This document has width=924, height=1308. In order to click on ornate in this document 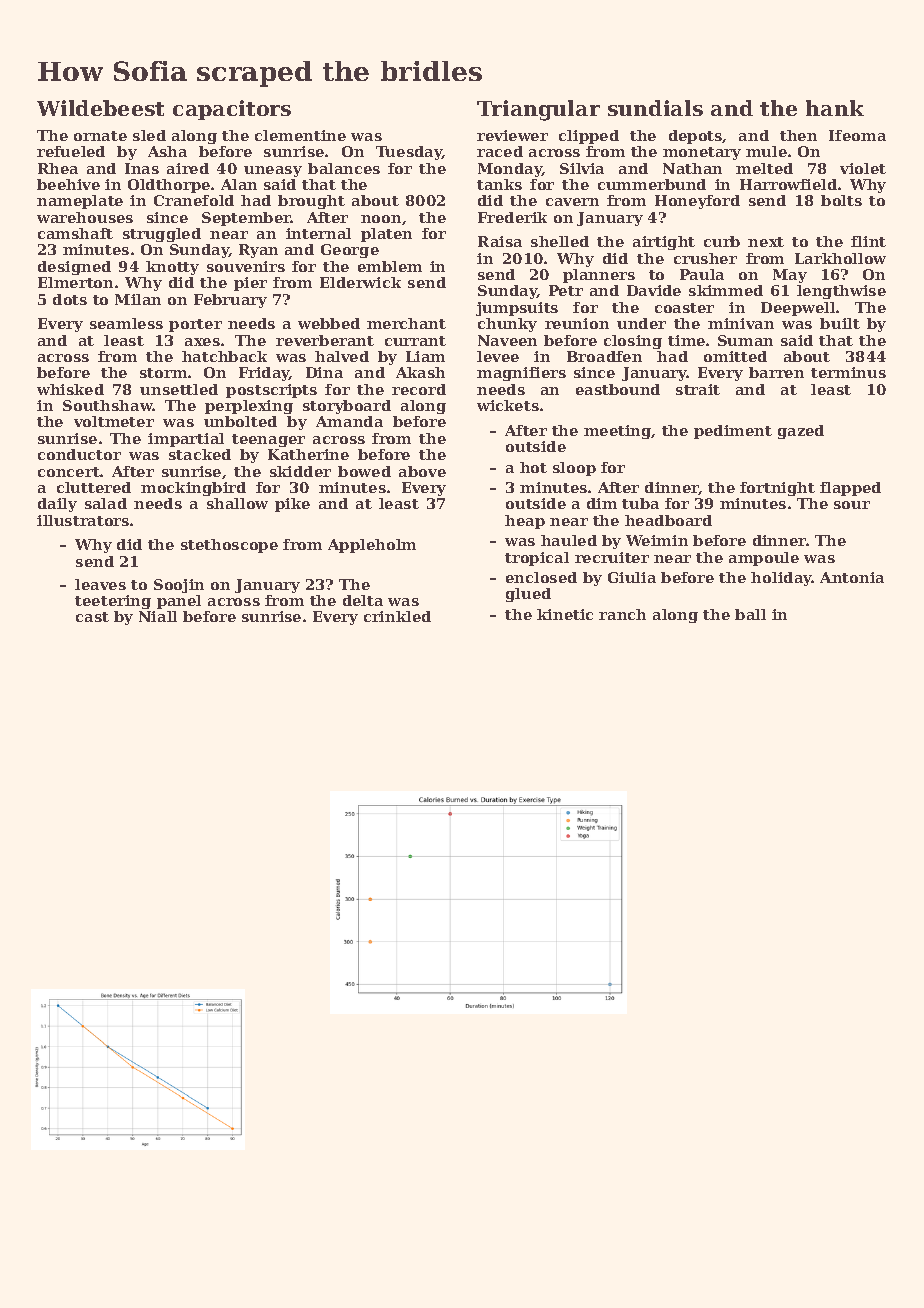, I will do `click(100, 136)`.
